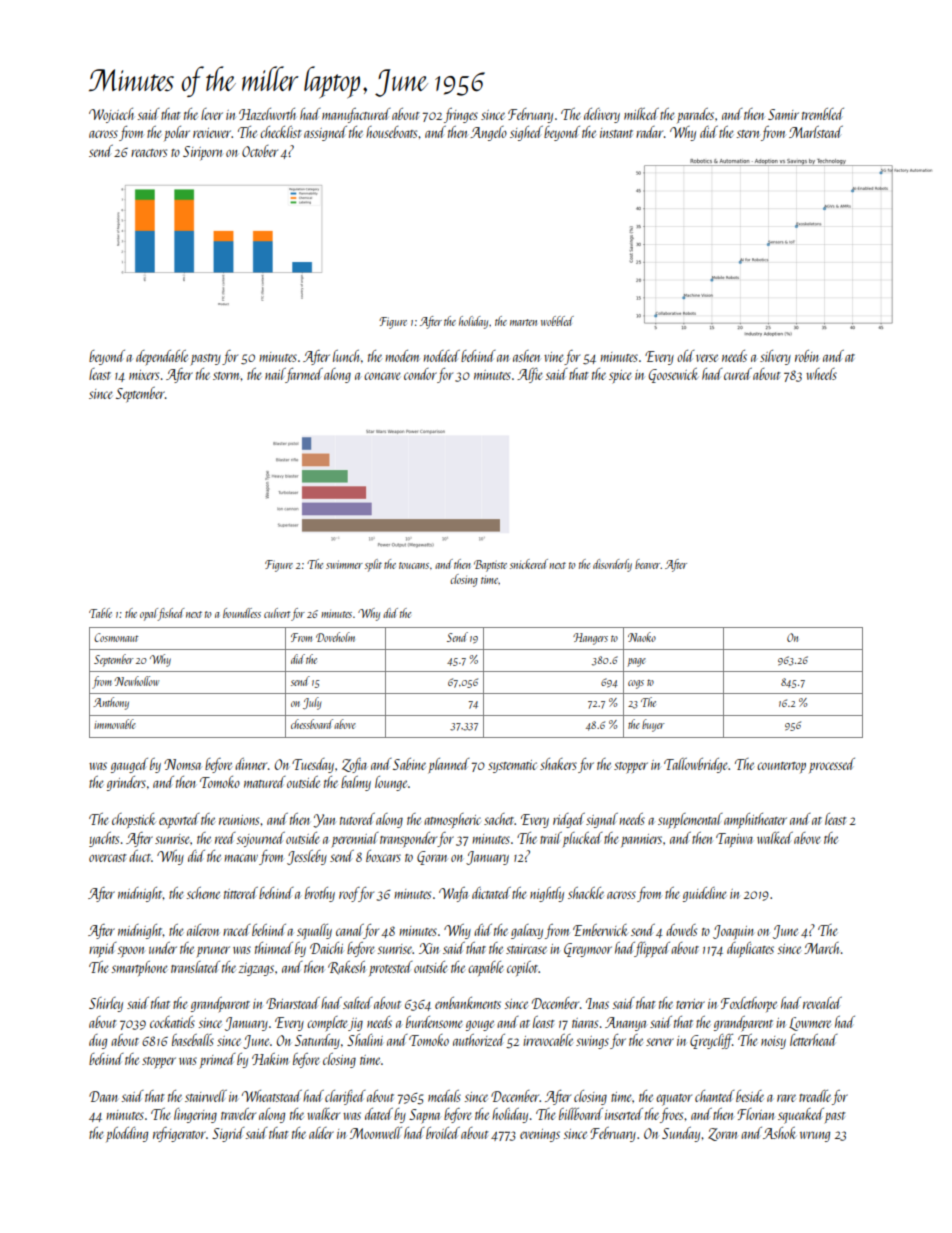  What do you see at coordinates (822, 1003) in the image?
I see `revealed` at bounding box center [822, 1003].
